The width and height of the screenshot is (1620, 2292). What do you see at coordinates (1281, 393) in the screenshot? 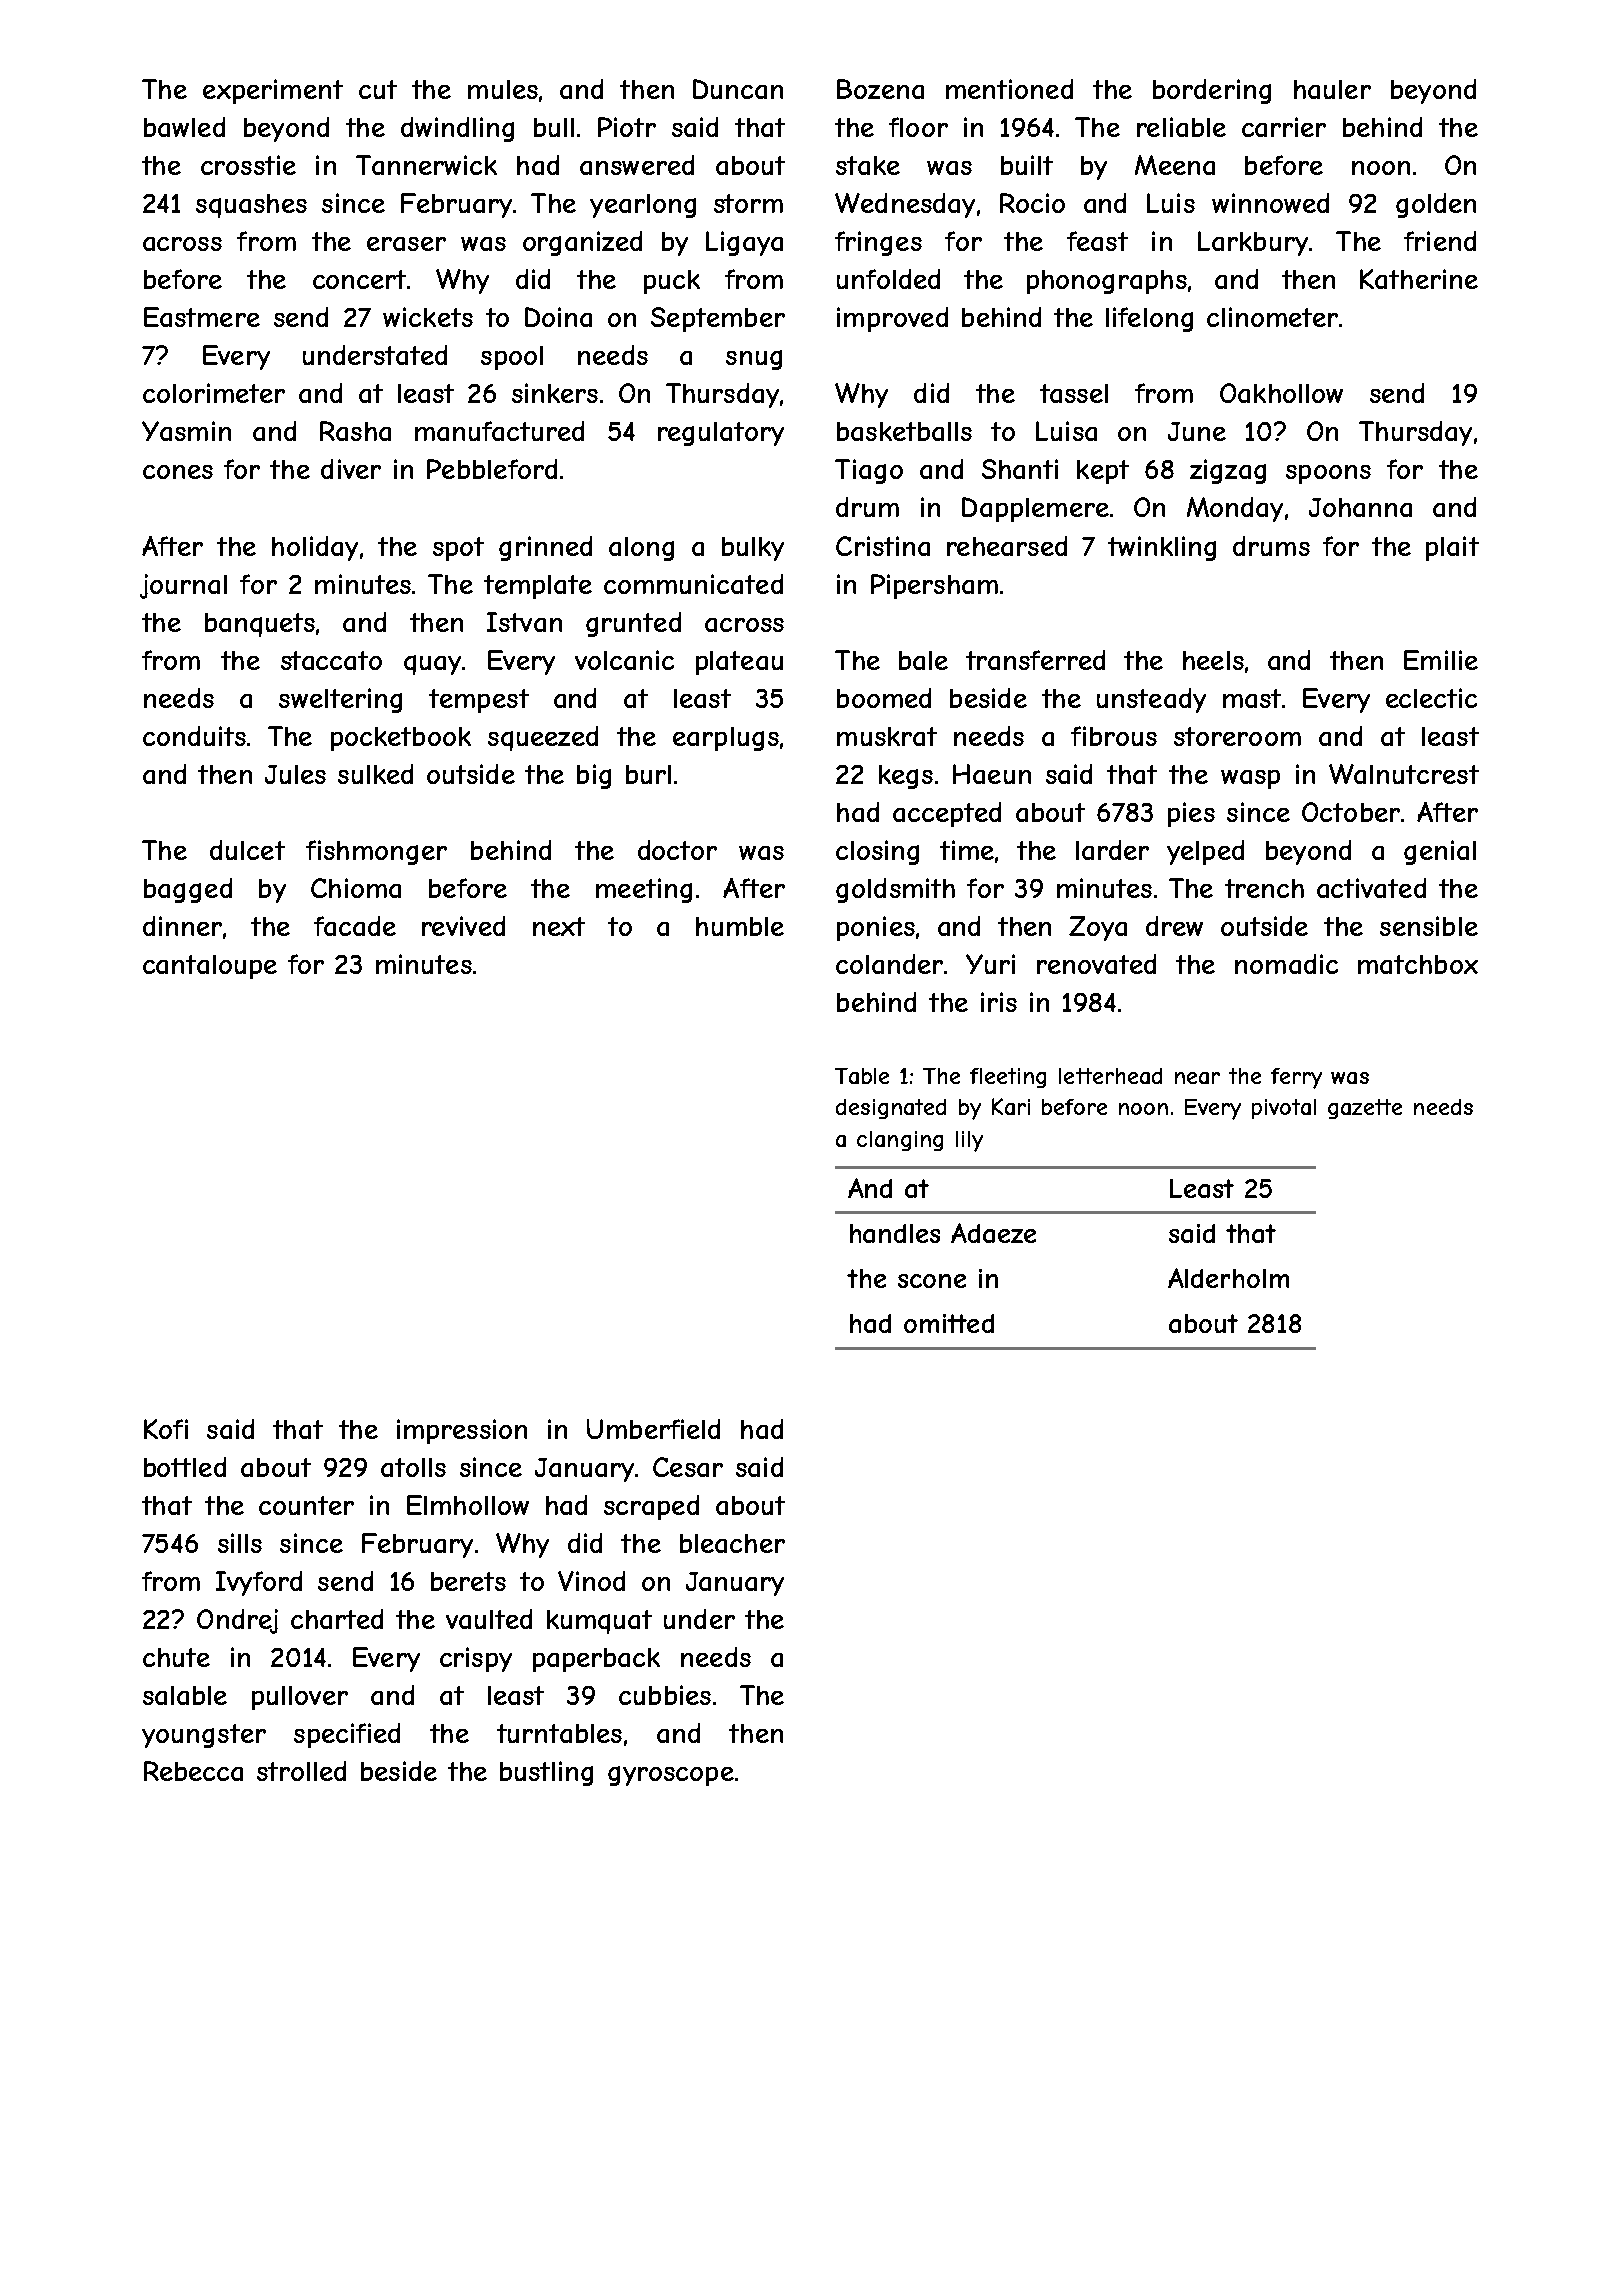
I see `Oakhollow` at bounding box center [1281, 393].
